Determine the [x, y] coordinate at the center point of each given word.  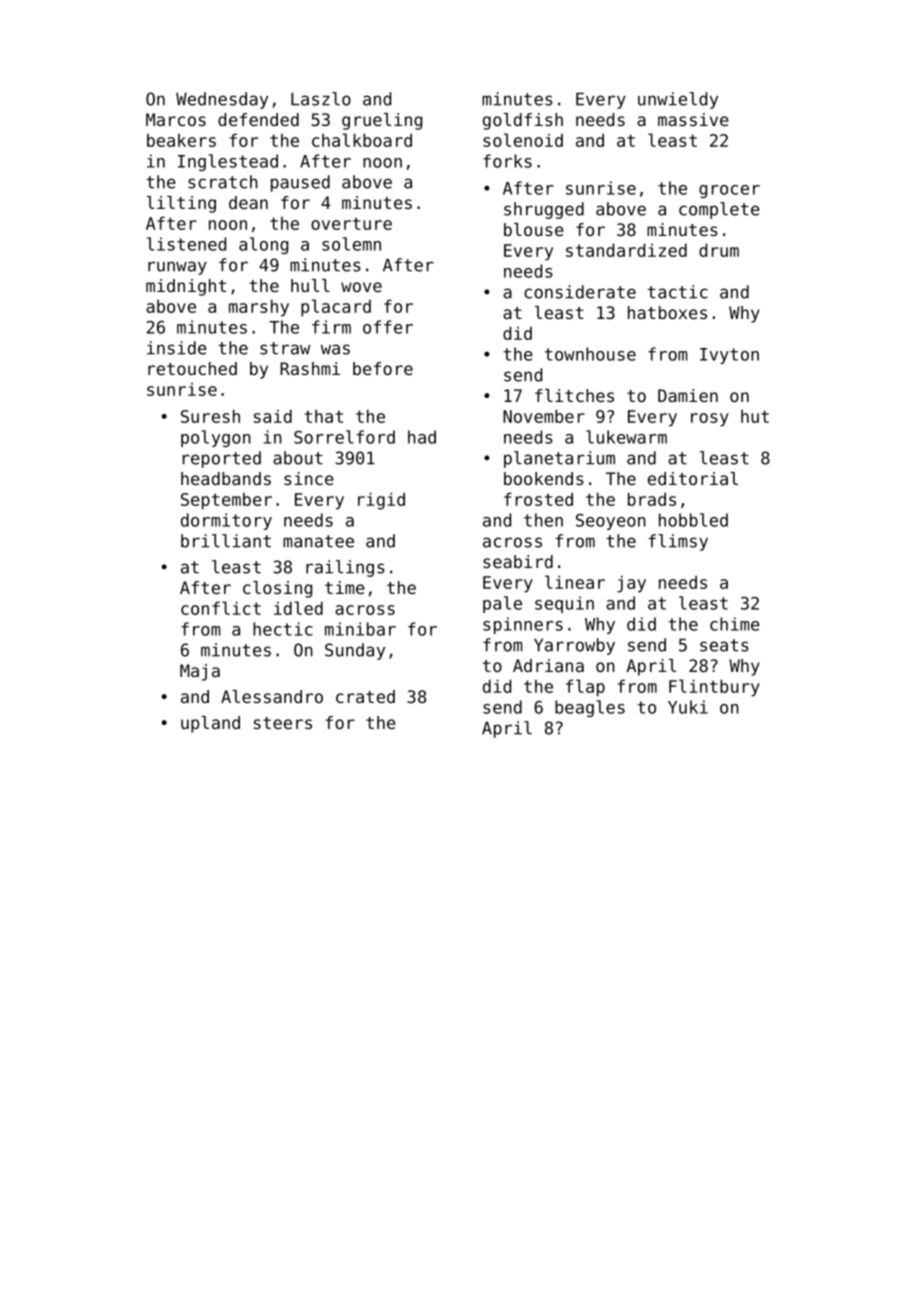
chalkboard [362, 140]
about [298, 458]
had [422, 437]
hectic [283, 629]
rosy [710, 420]
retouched [192, 368]
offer [388, 327]
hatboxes [667, 312]
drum [719, 250]
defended [258, 119]
